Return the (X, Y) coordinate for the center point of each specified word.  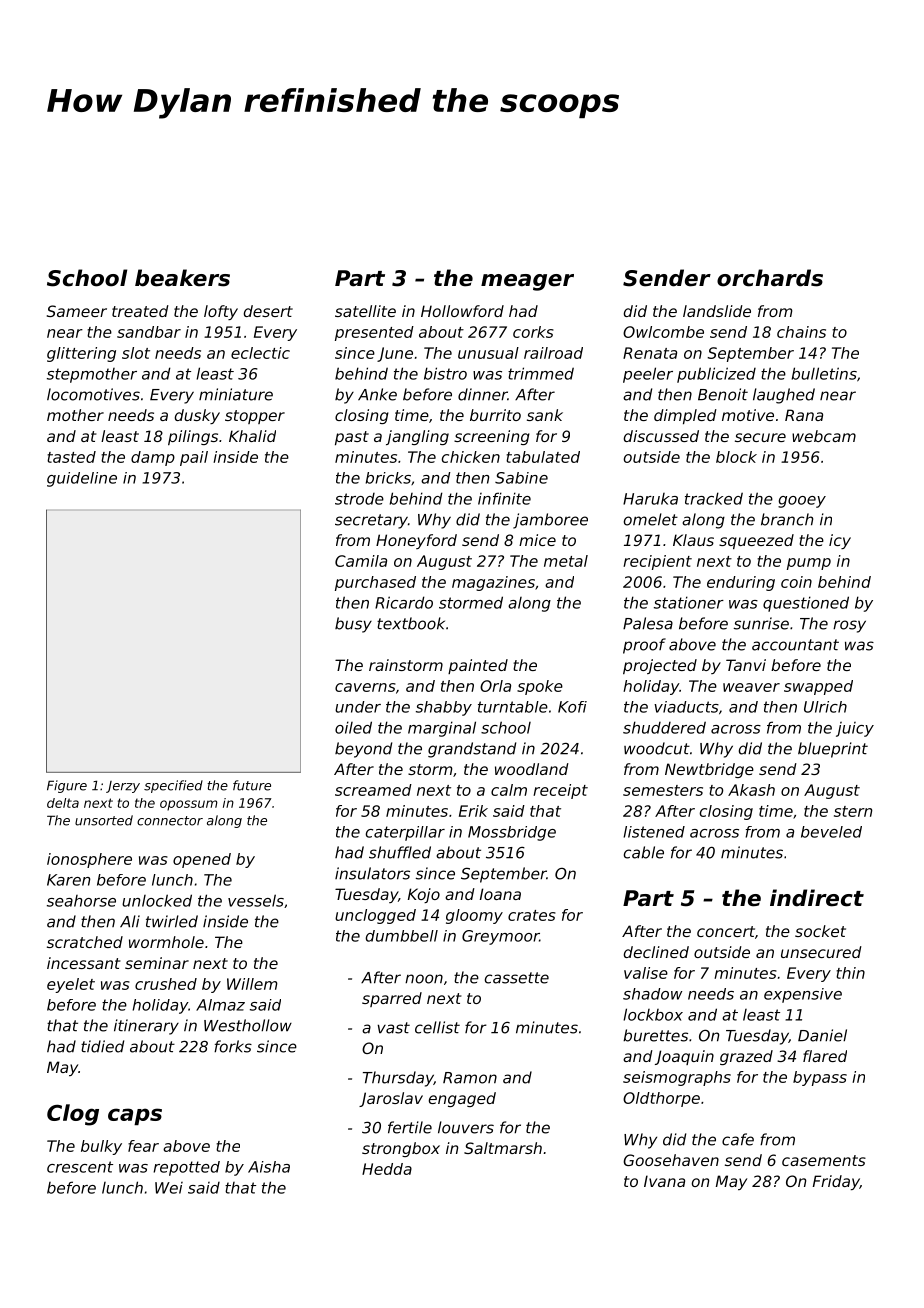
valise (646, 973)
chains (801, 332)
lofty (221, 312)
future (252, 785)
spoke (540, 687)
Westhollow (248, 1025)
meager (527, 282)
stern (853, 811)
